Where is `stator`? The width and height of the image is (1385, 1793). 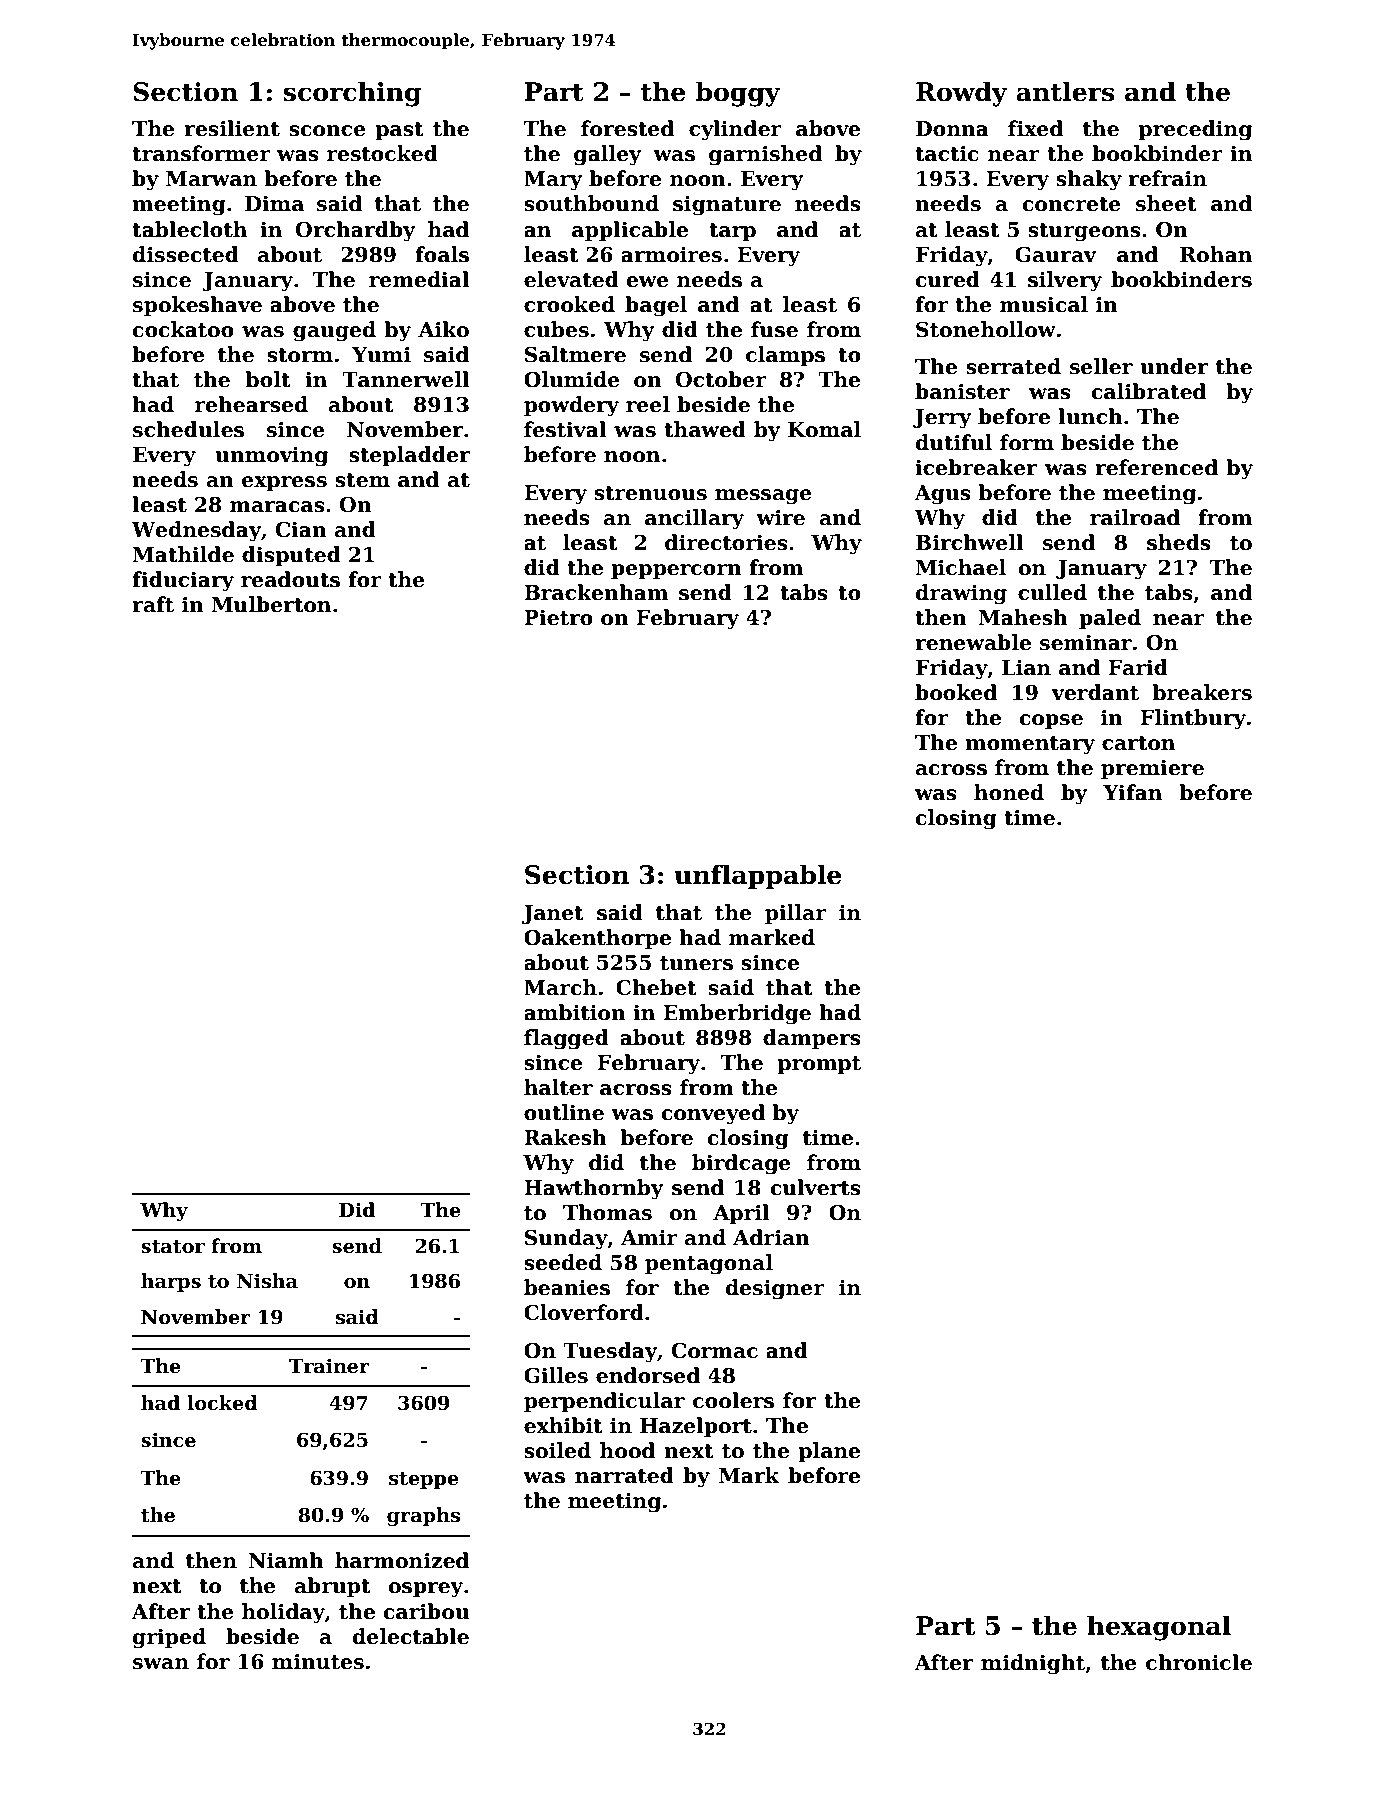 stator is located at coordinates (173, 1247).
